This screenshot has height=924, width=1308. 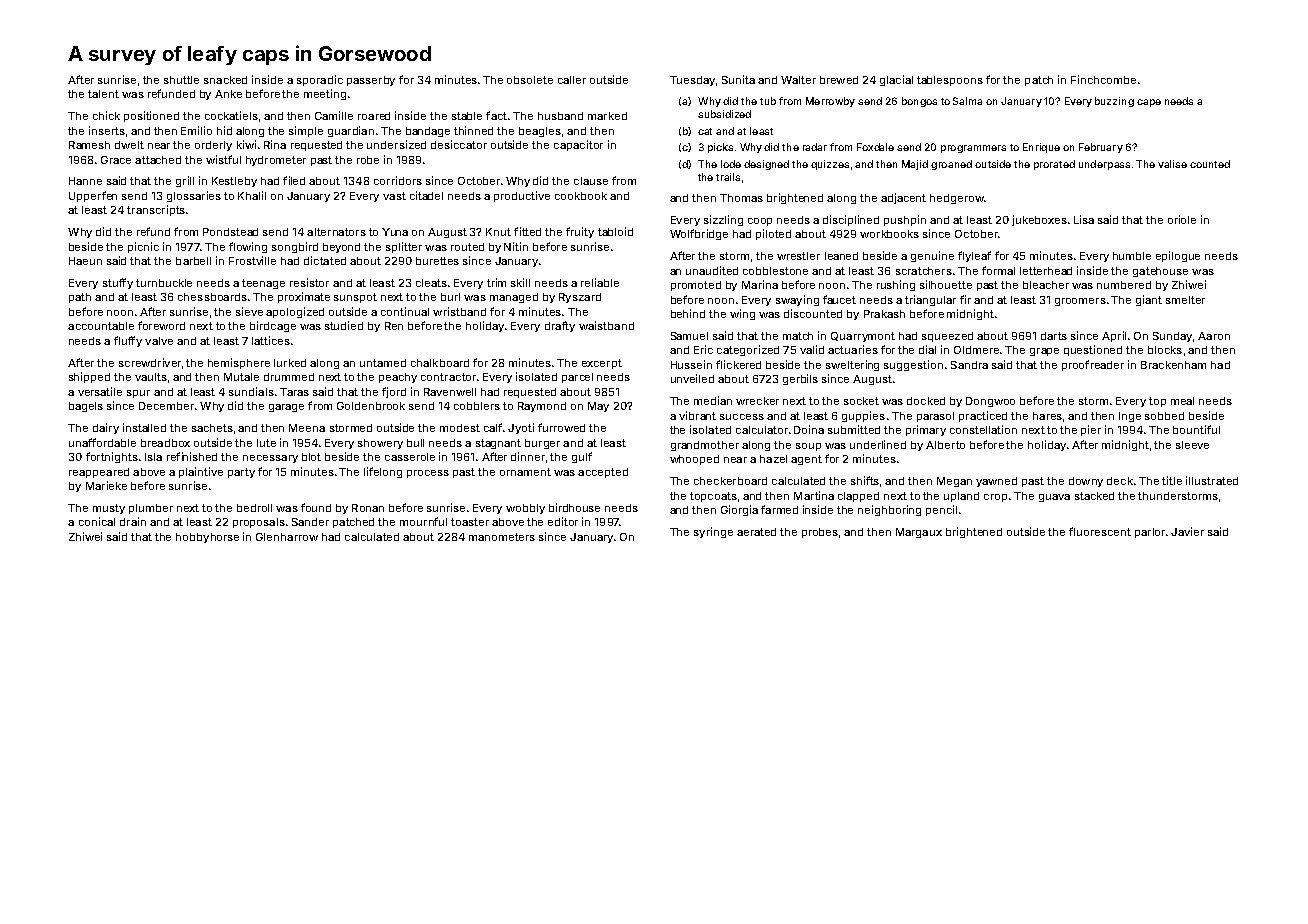 What do you see at coordinates (1182, 219) in the screenshot?
I see `oriole` at bounding box center [1182, 219].
